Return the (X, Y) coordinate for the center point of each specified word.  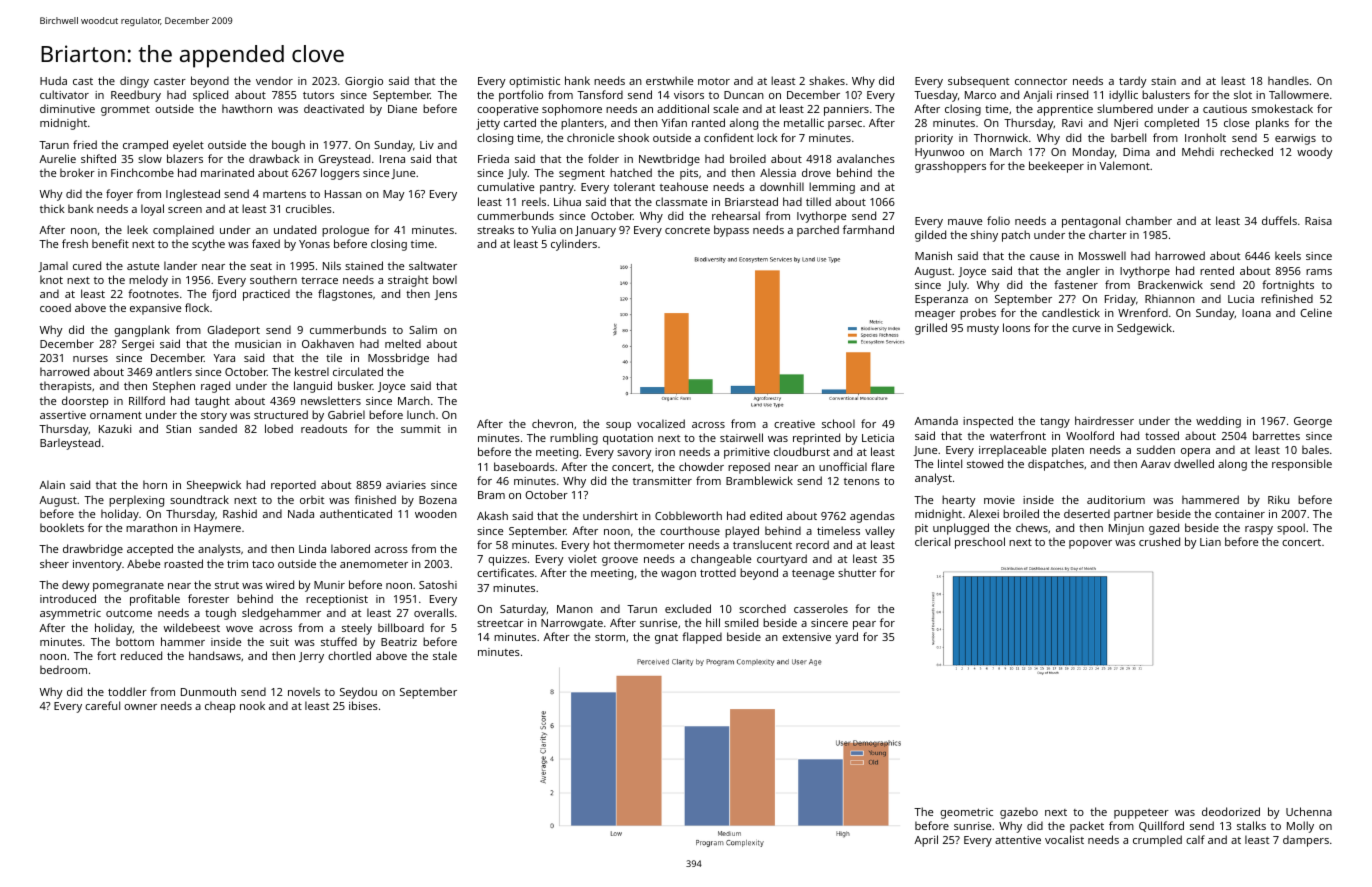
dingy (134, 82)
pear (864, 625)
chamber (1149, 220)
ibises (363, 705)
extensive (806, 637)
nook (252, 705)
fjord (224, 295)
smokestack (1282, 108)
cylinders (574, 245)
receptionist (337, 600)
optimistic (534, 82)
